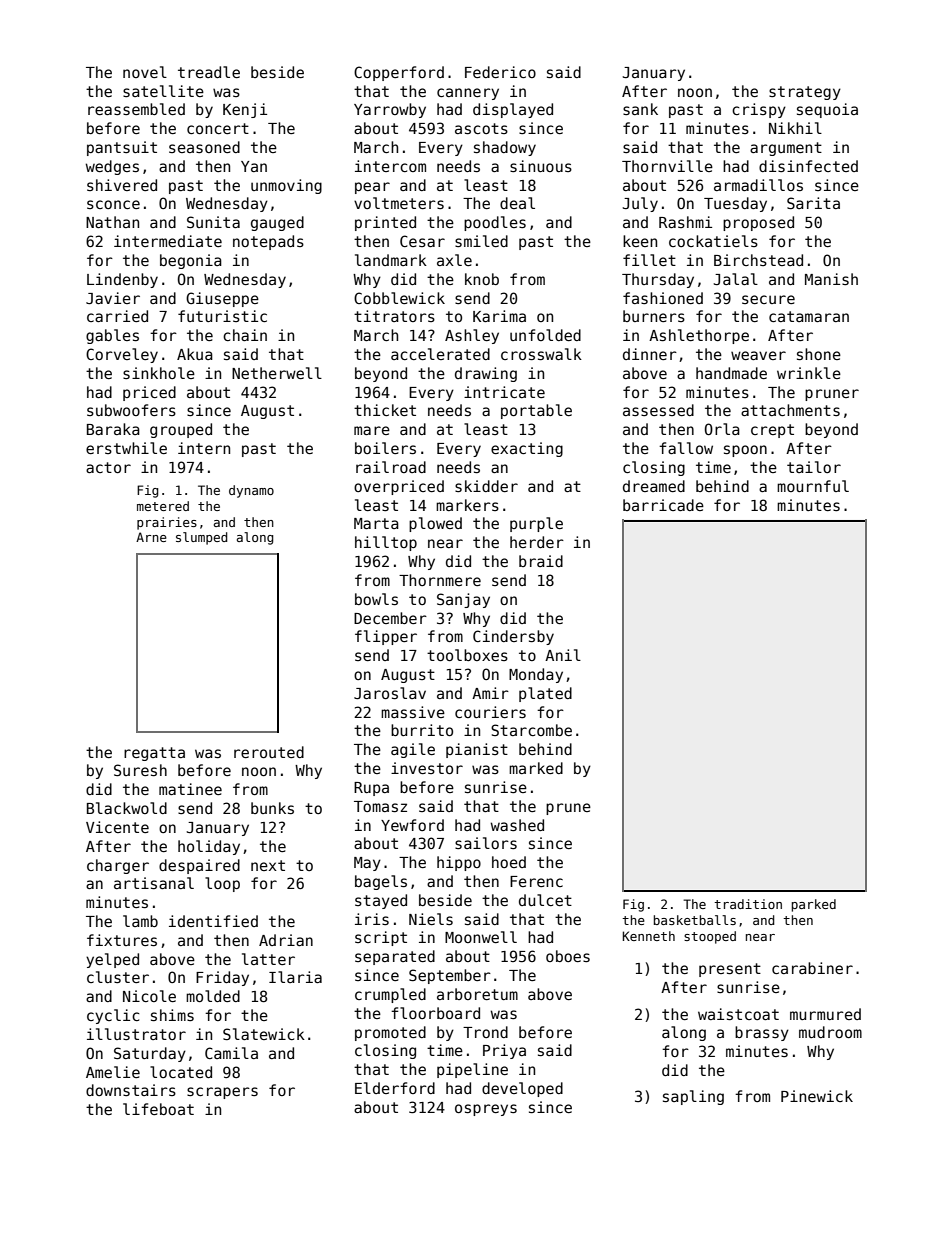 Image resolution: width=952 pixels, height=1233 pixels. I want to click on agile, so click(413, 750).
